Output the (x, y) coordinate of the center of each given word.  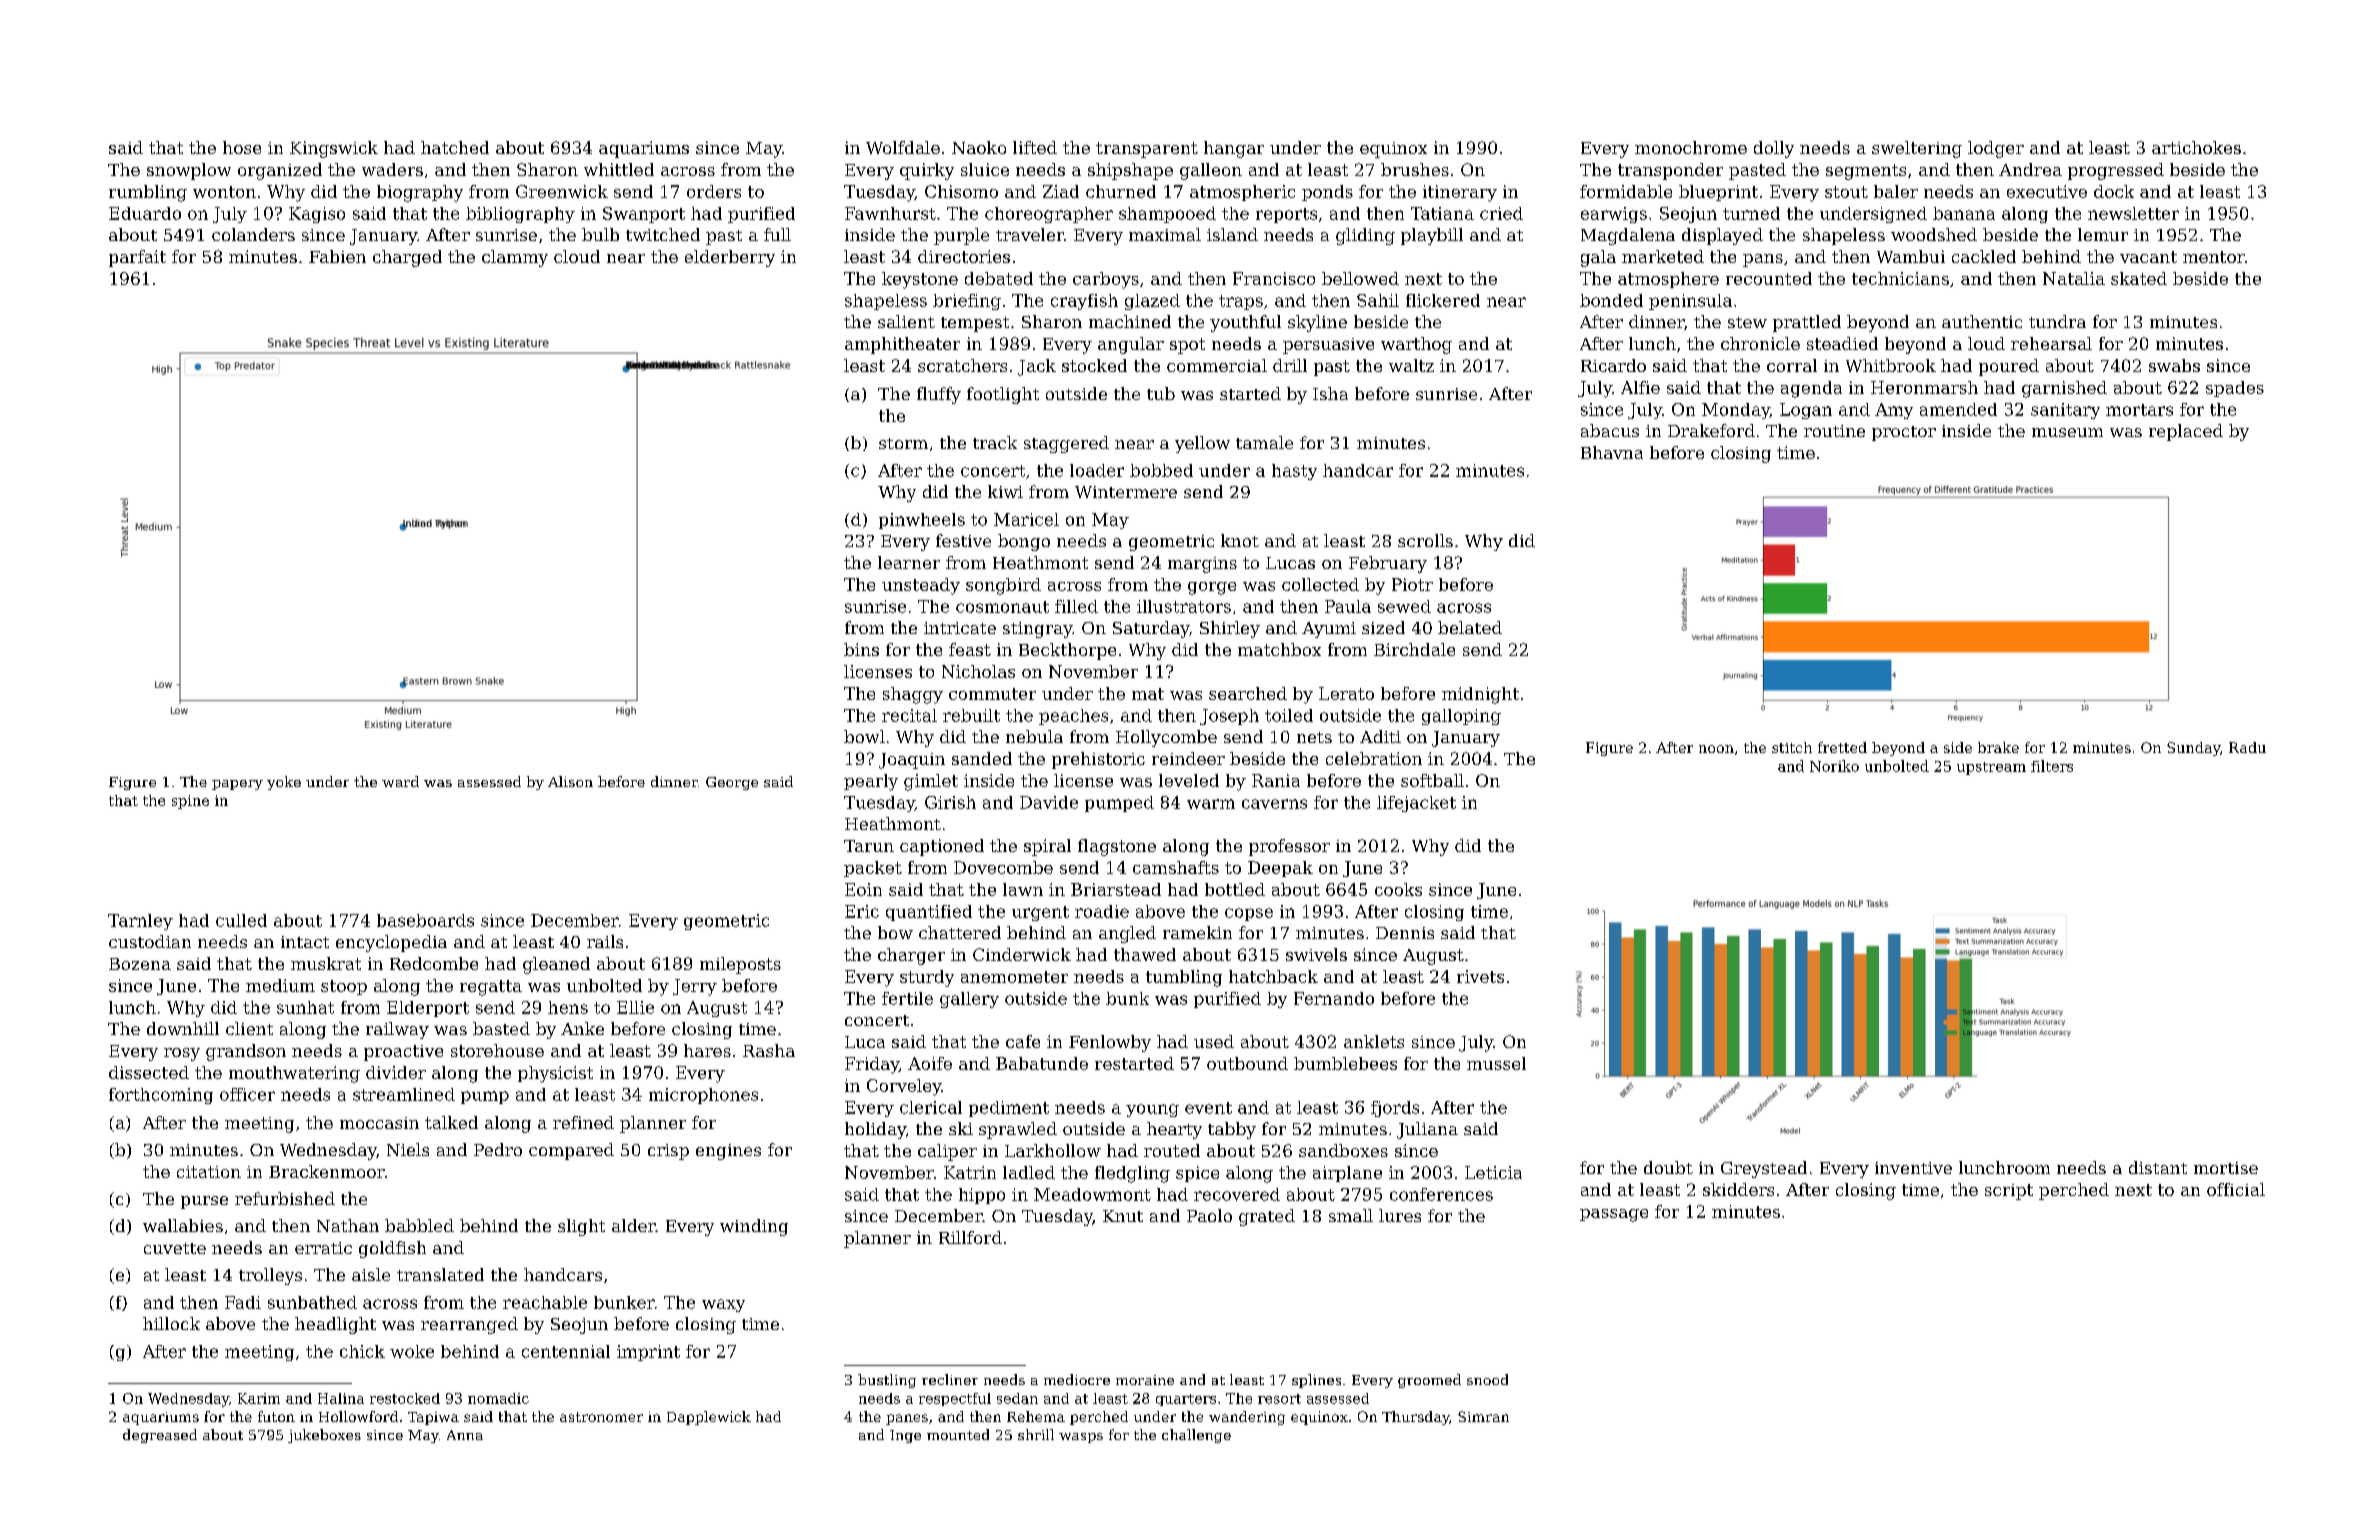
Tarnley (140, 922)
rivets (1480, 976)
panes (907, 1419)
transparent (1147, 150)
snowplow (189, 171)
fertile (907, 998)
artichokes (2196, 147)
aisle (371, 1274)
